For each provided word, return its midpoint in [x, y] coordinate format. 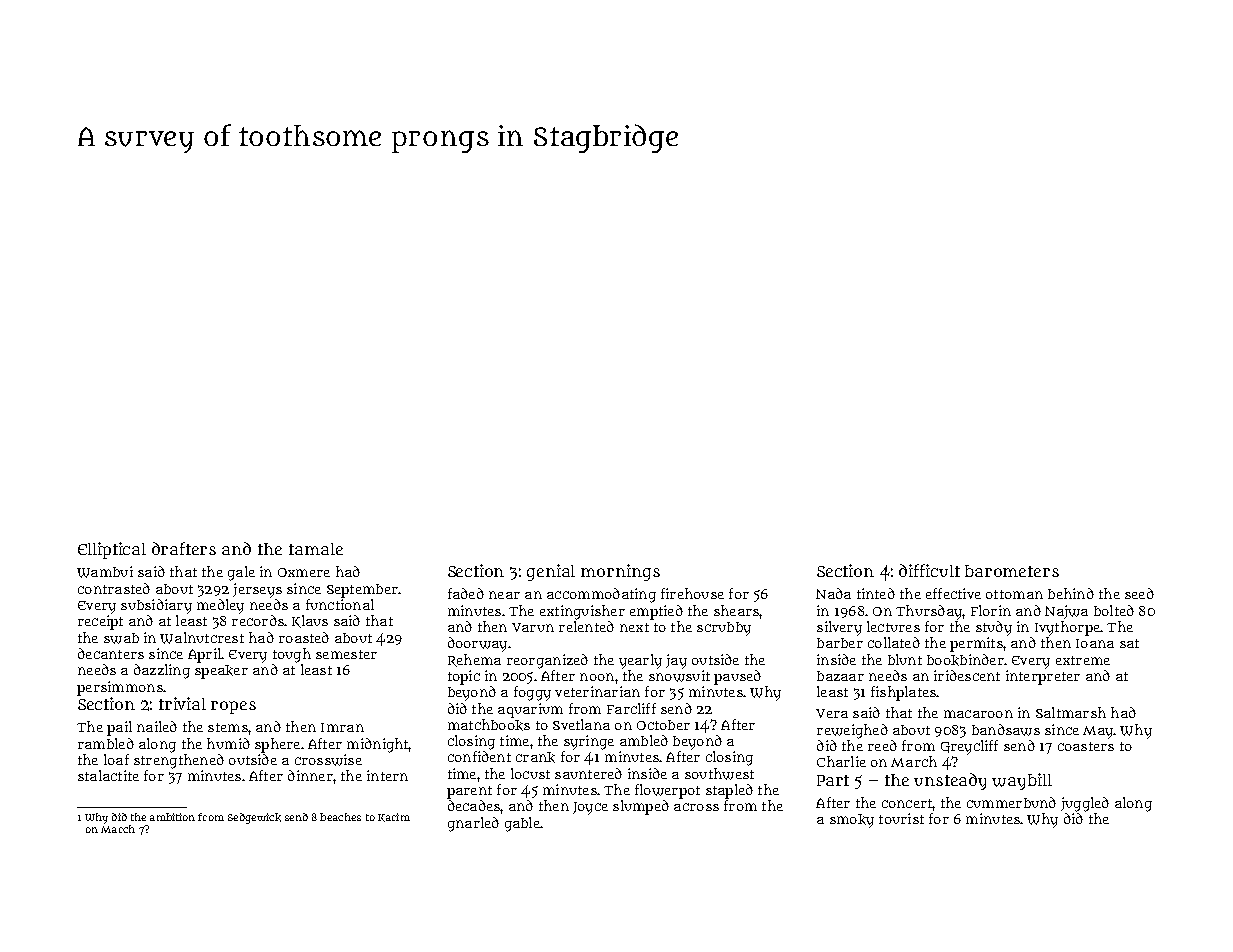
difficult [929, 570]
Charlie [841, 761]
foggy [532, 693]
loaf [116, 759]
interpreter [1043, 677]
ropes [233, 707]
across [696, 807]
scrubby [724, 629]
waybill [1022, 781]
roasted [304, 637]
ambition [172, 817]
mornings [620, 572]
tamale [316, 549]
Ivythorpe [1067, 628]
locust [530, 773]
